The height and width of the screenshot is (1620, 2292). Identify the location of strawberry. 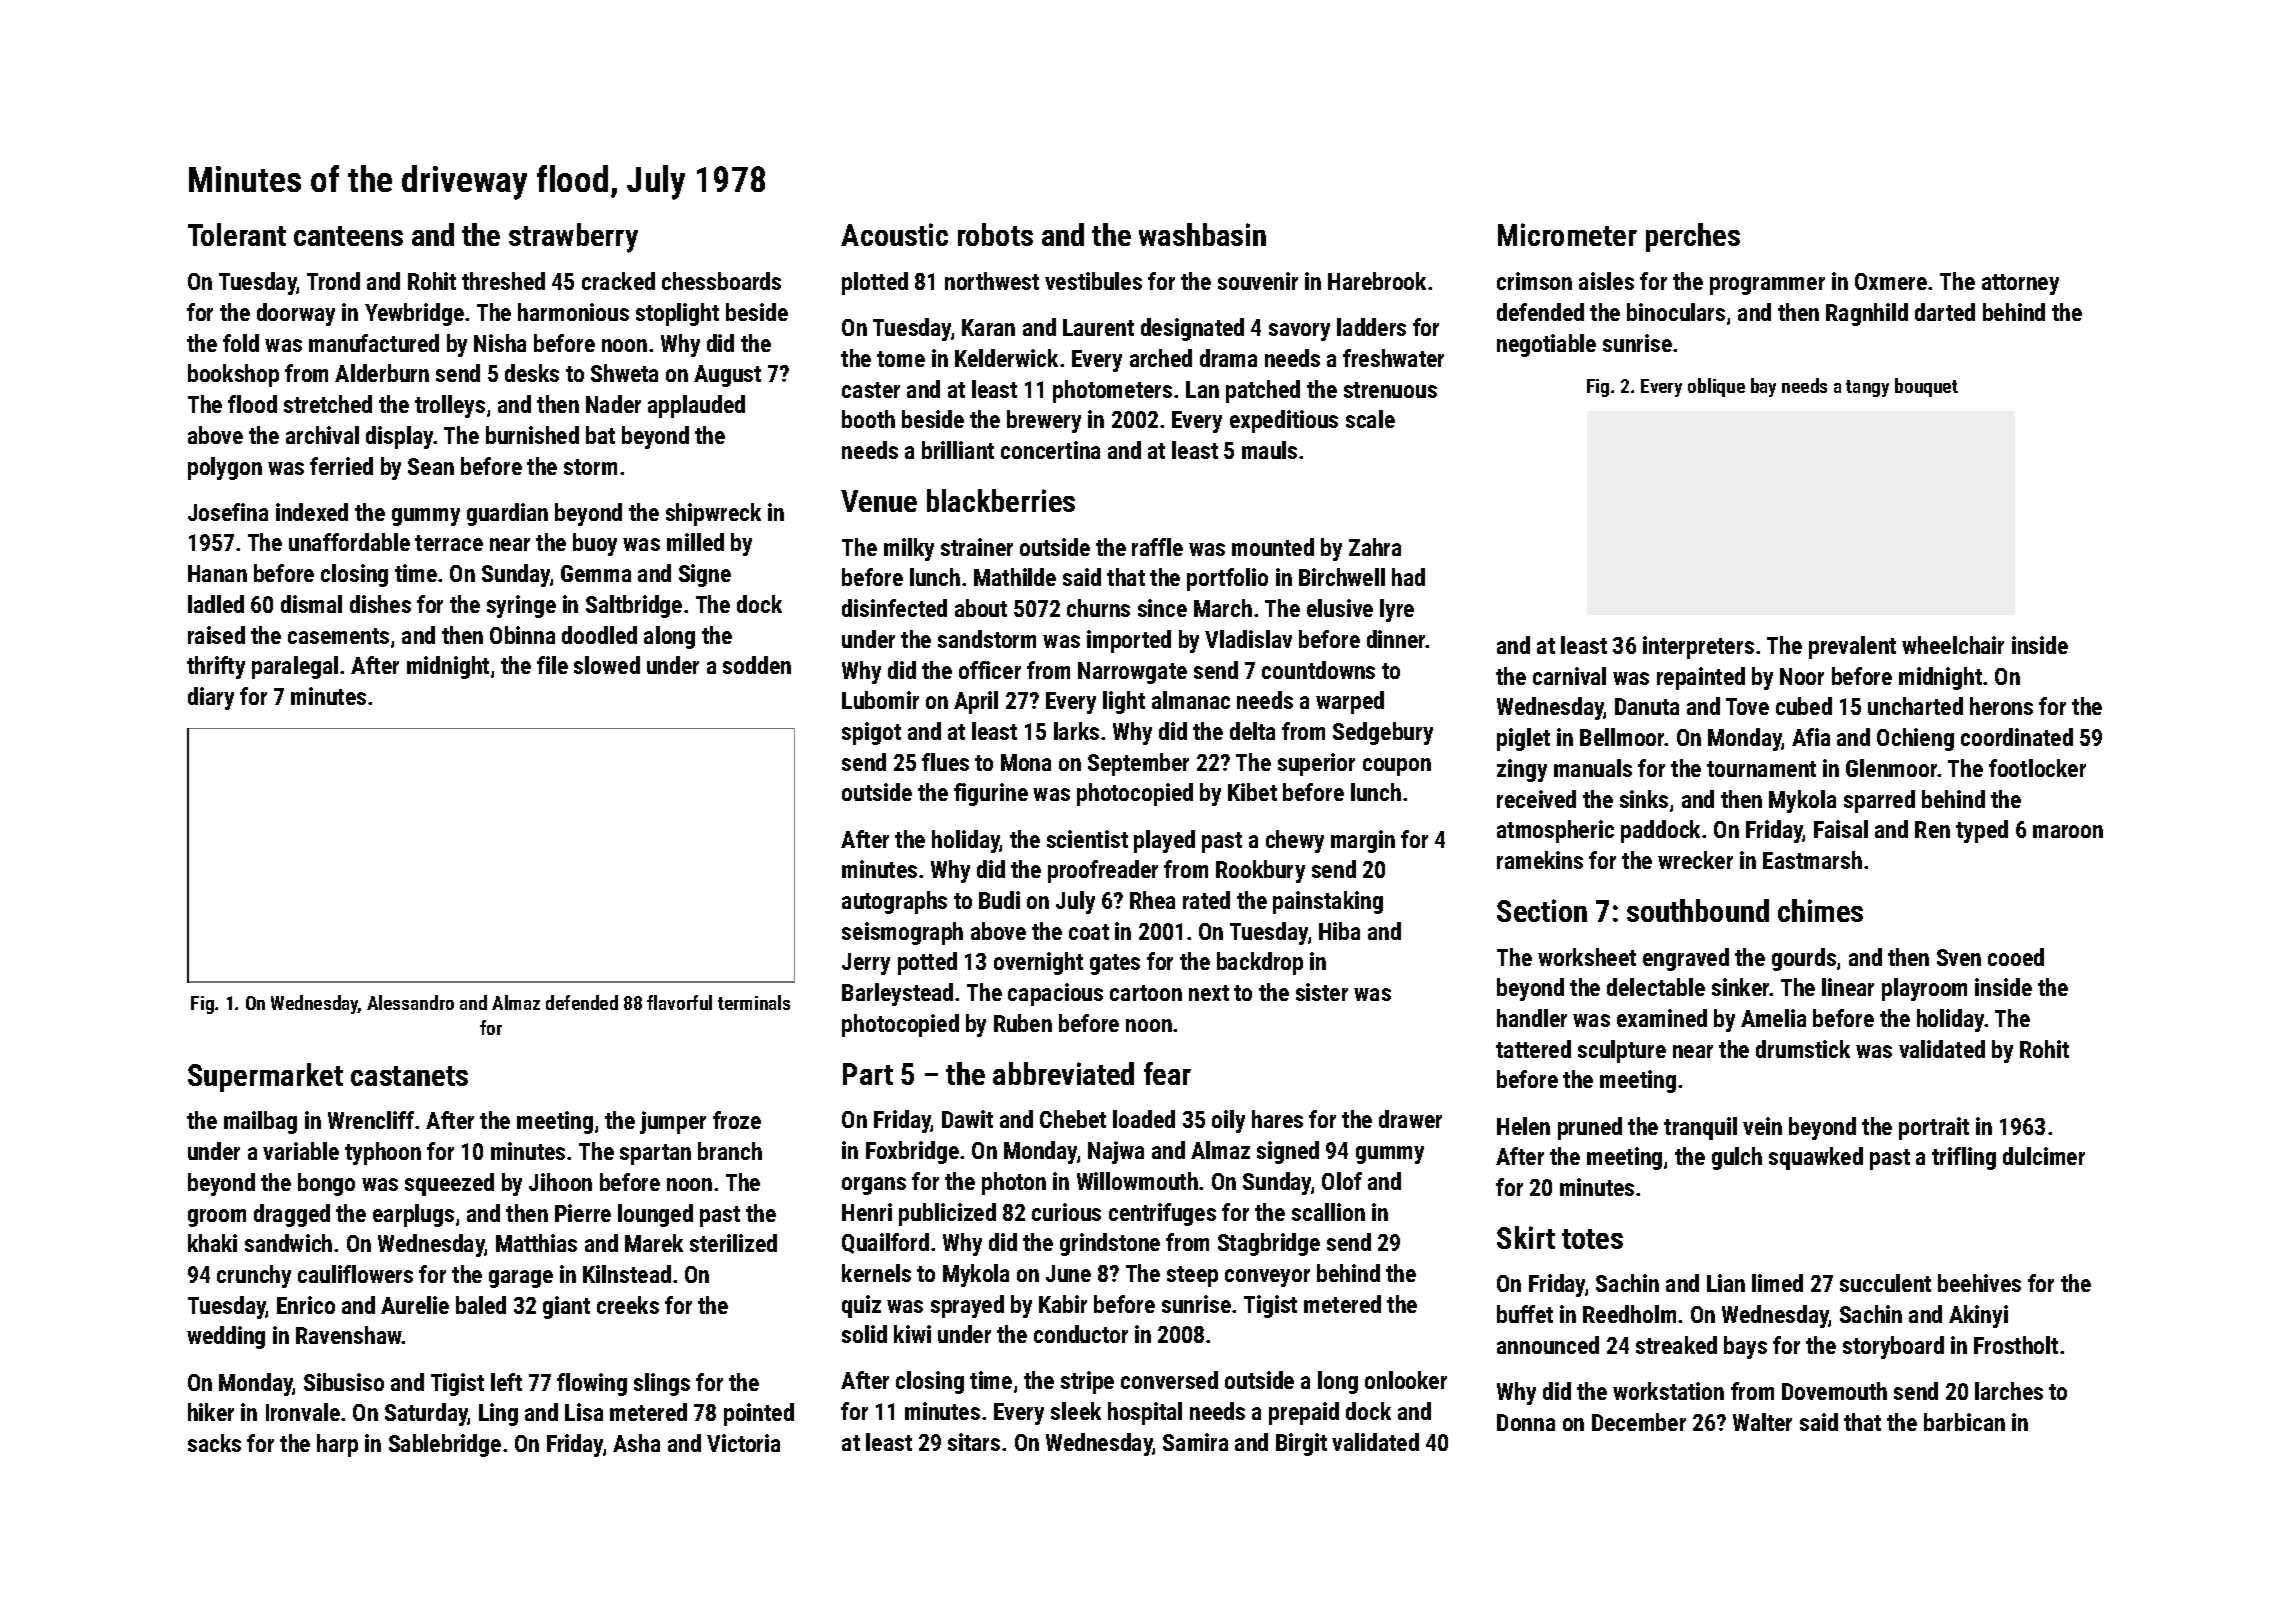
(573, 238).
